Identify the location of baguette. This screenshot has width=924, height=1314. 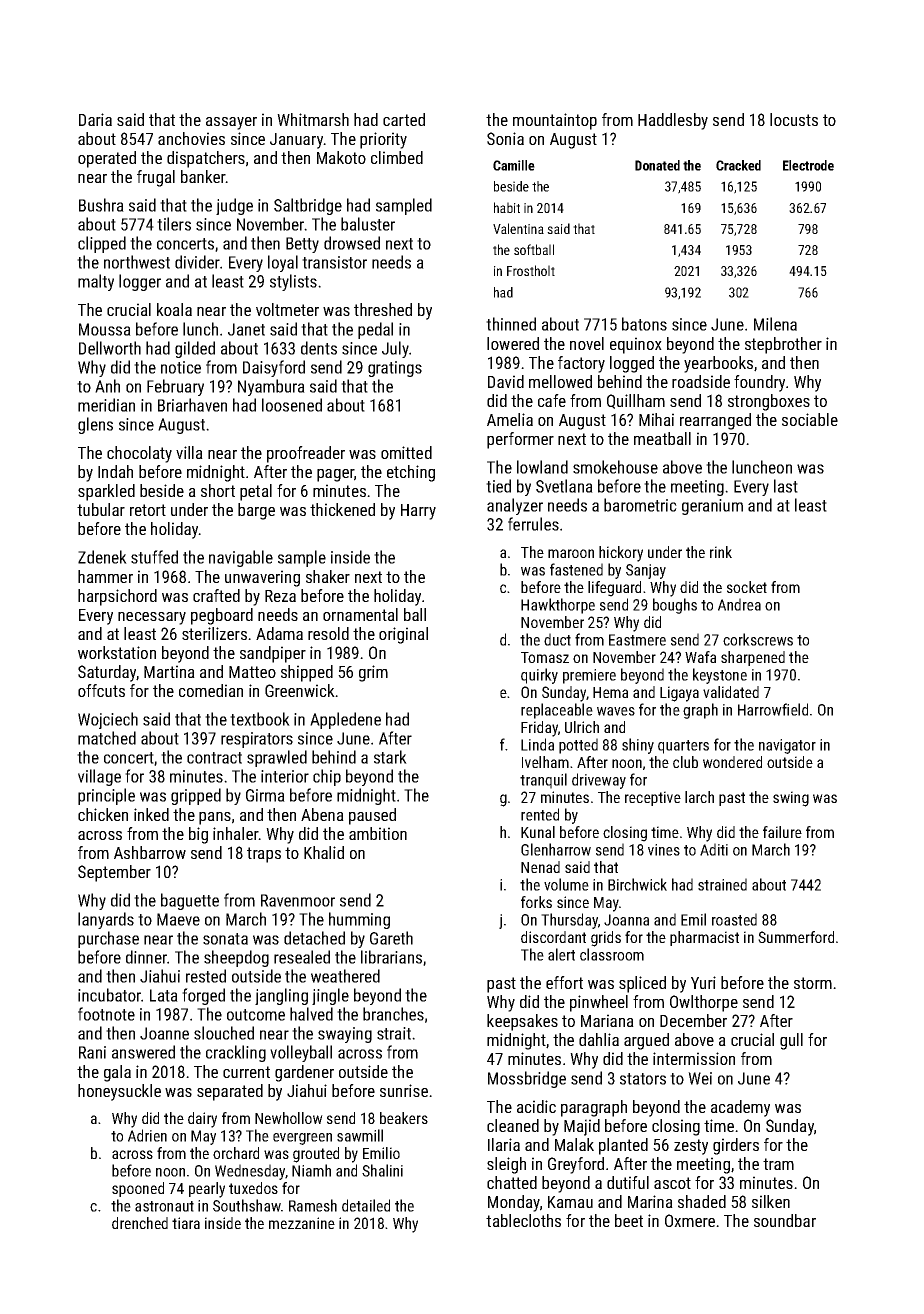
(190, 901).
